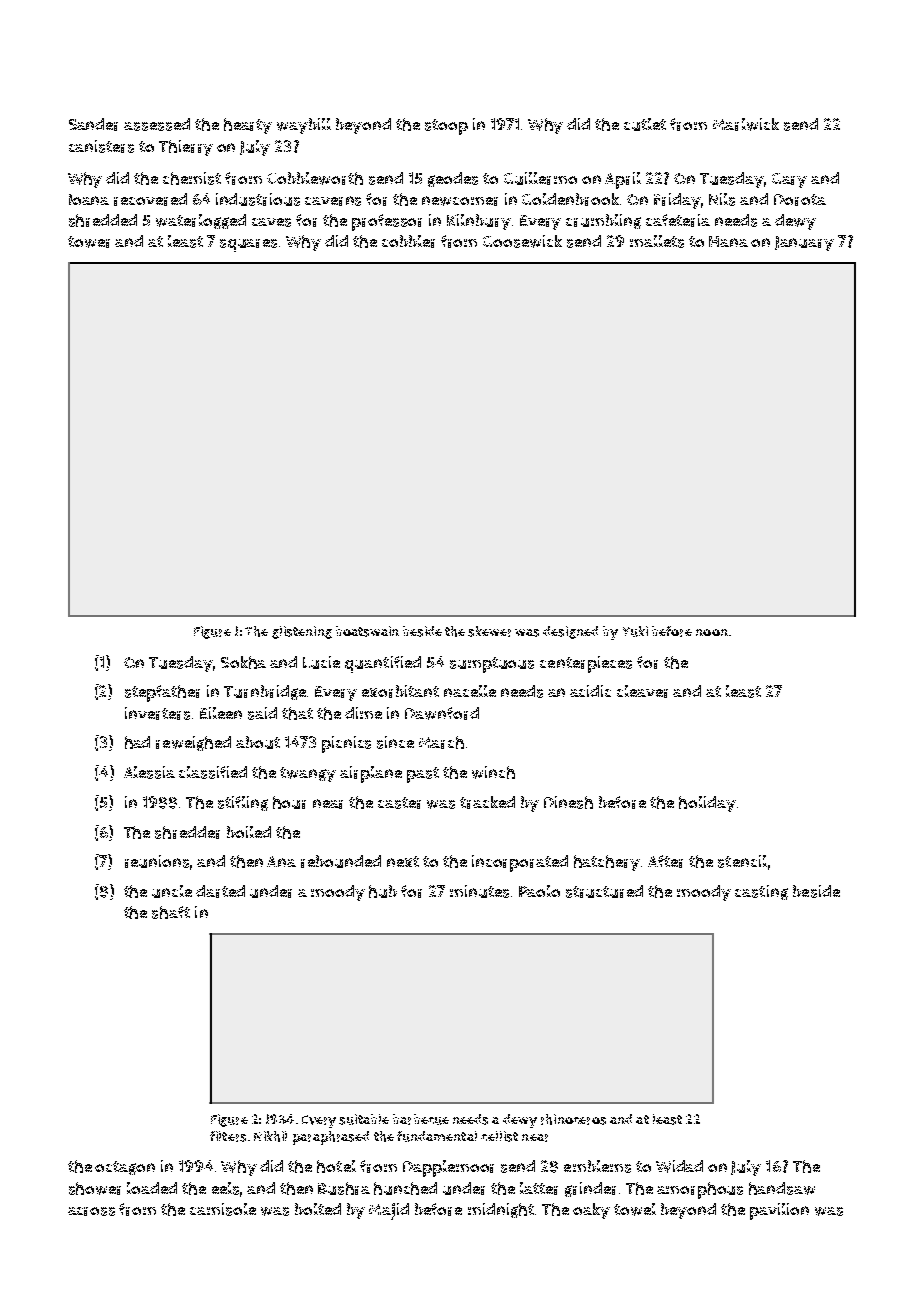 This screenshot has width=924, height=1314. I want to click on assessed, so click(157, 124).
